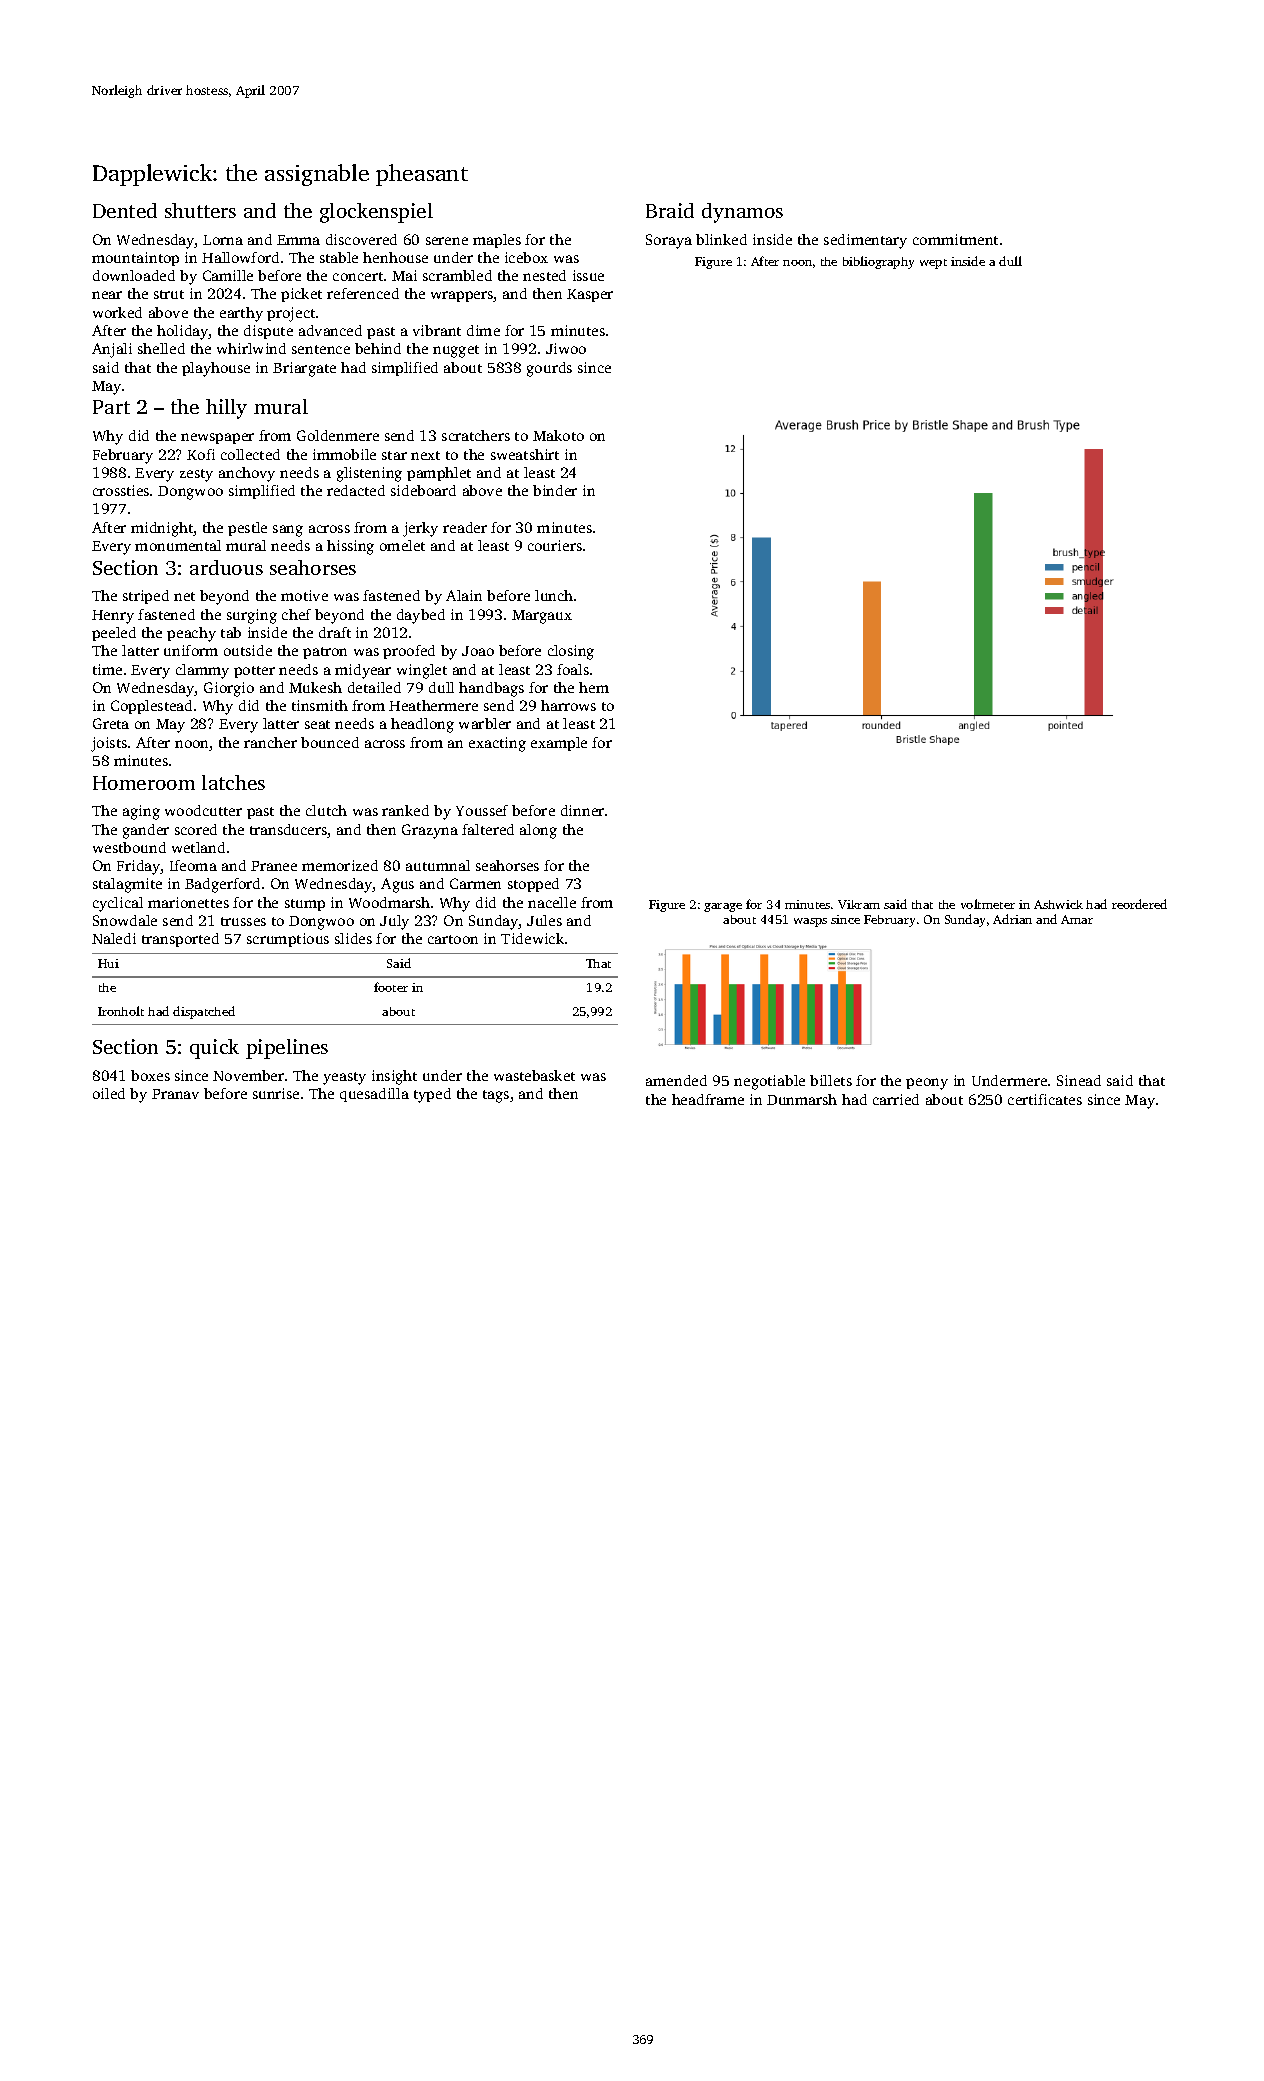 This screenshot has width=1264, height=2081. I want to click on transducers, so click(289, 831).
